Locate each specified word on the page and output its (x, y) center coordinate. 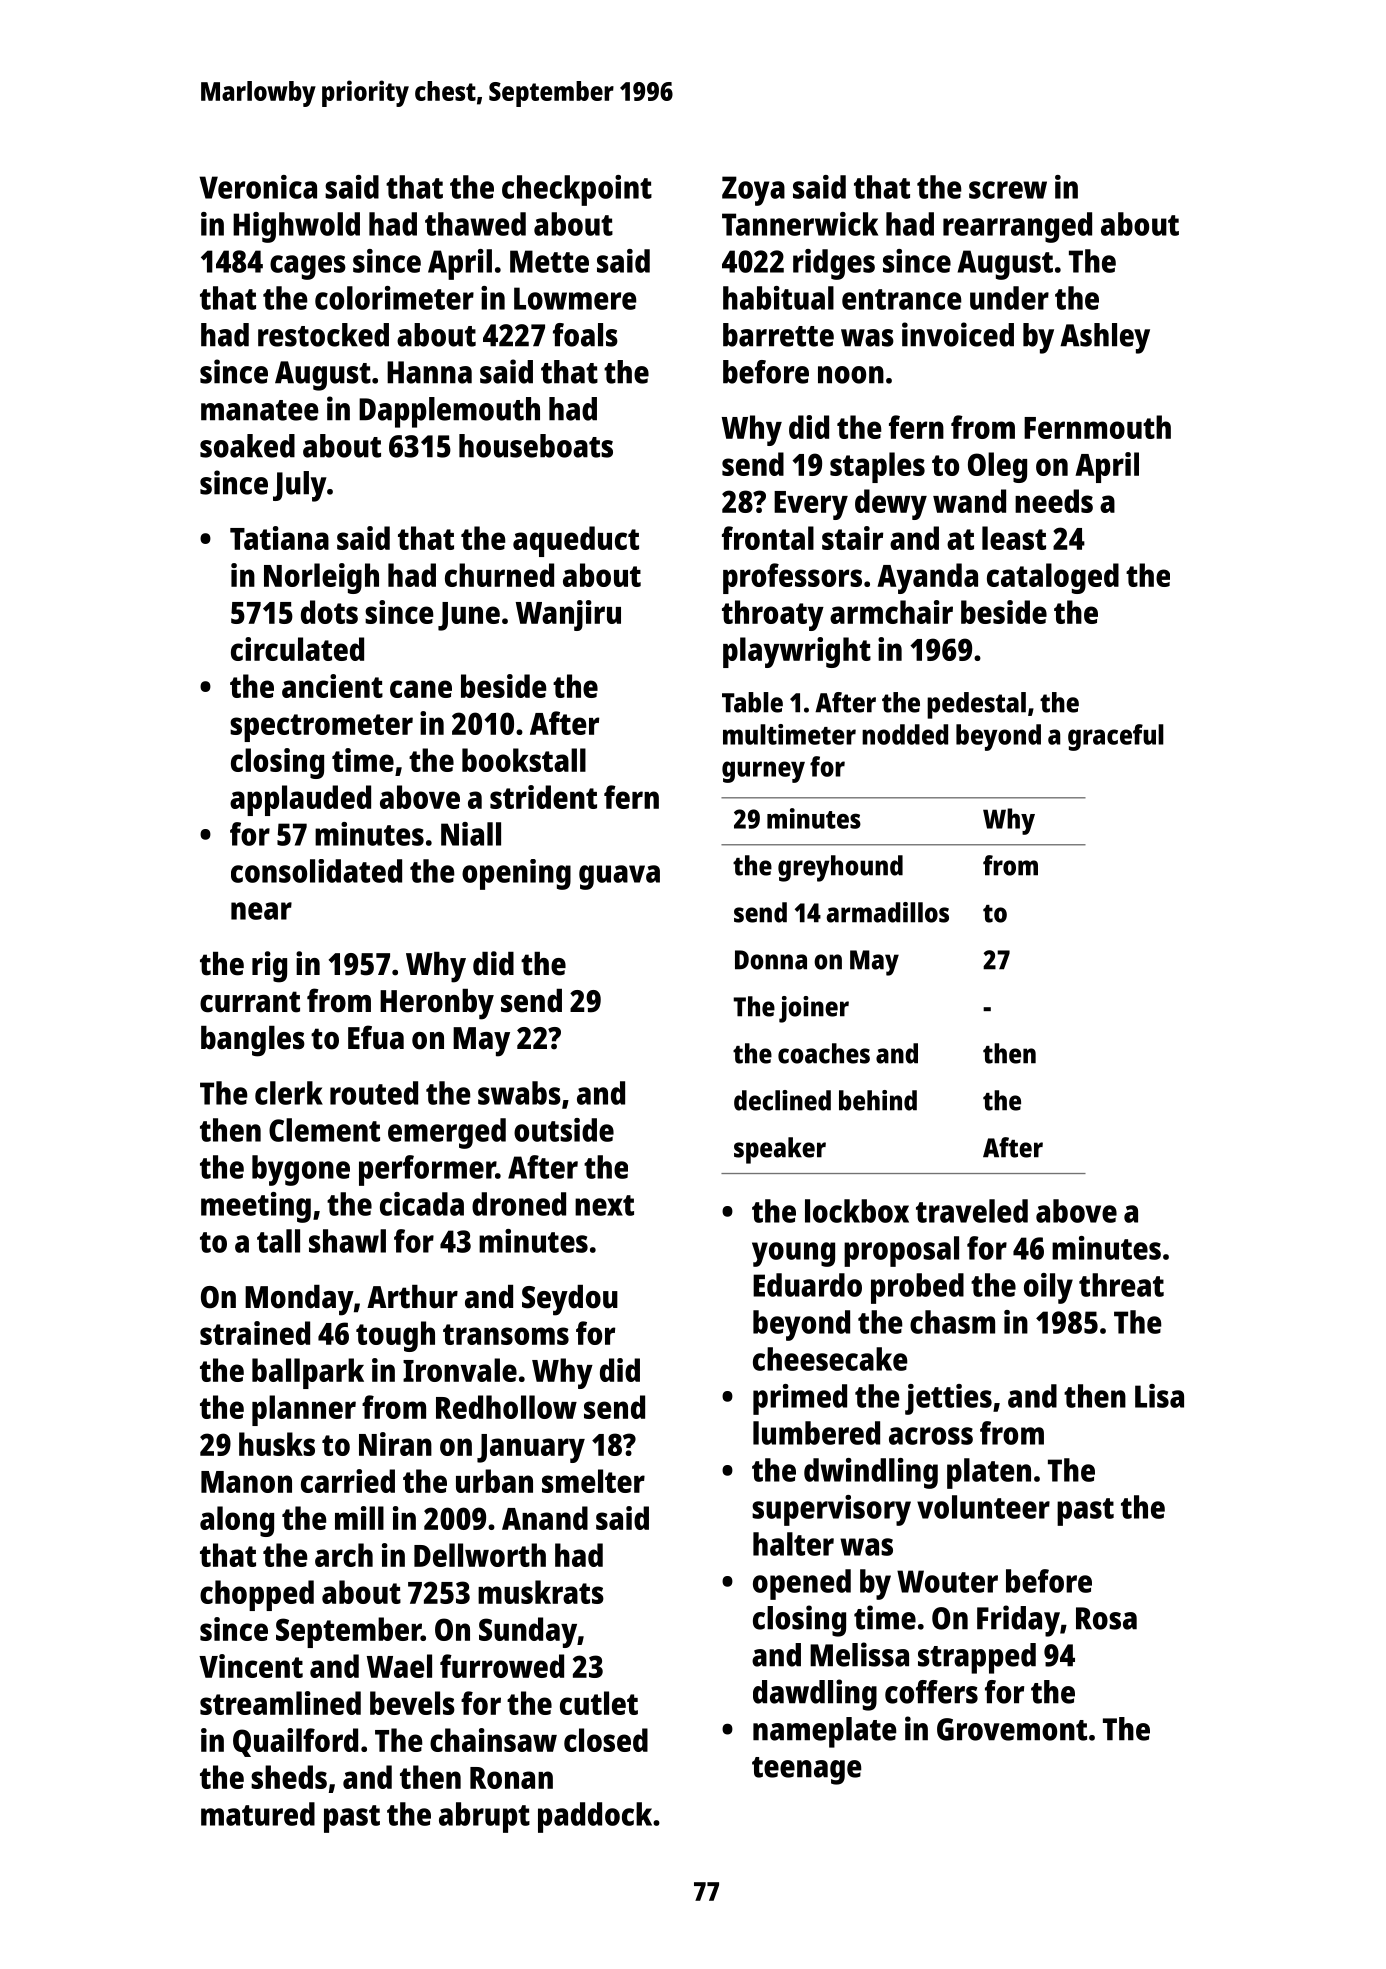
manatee (260, 410)
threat (1121, 1285)
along (237, 1521)
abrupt (484, 1817)
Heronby (437, 1004)
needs (1054, 501)
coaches (824, 1053)
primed (800, 1399)
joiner (814, 1009)
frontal (768, 538)
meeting (256, 1207)
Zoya (753, 191)
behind (878, 1100)
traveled (972, 1211)
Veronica (258, 187)
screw (1008, 190)
